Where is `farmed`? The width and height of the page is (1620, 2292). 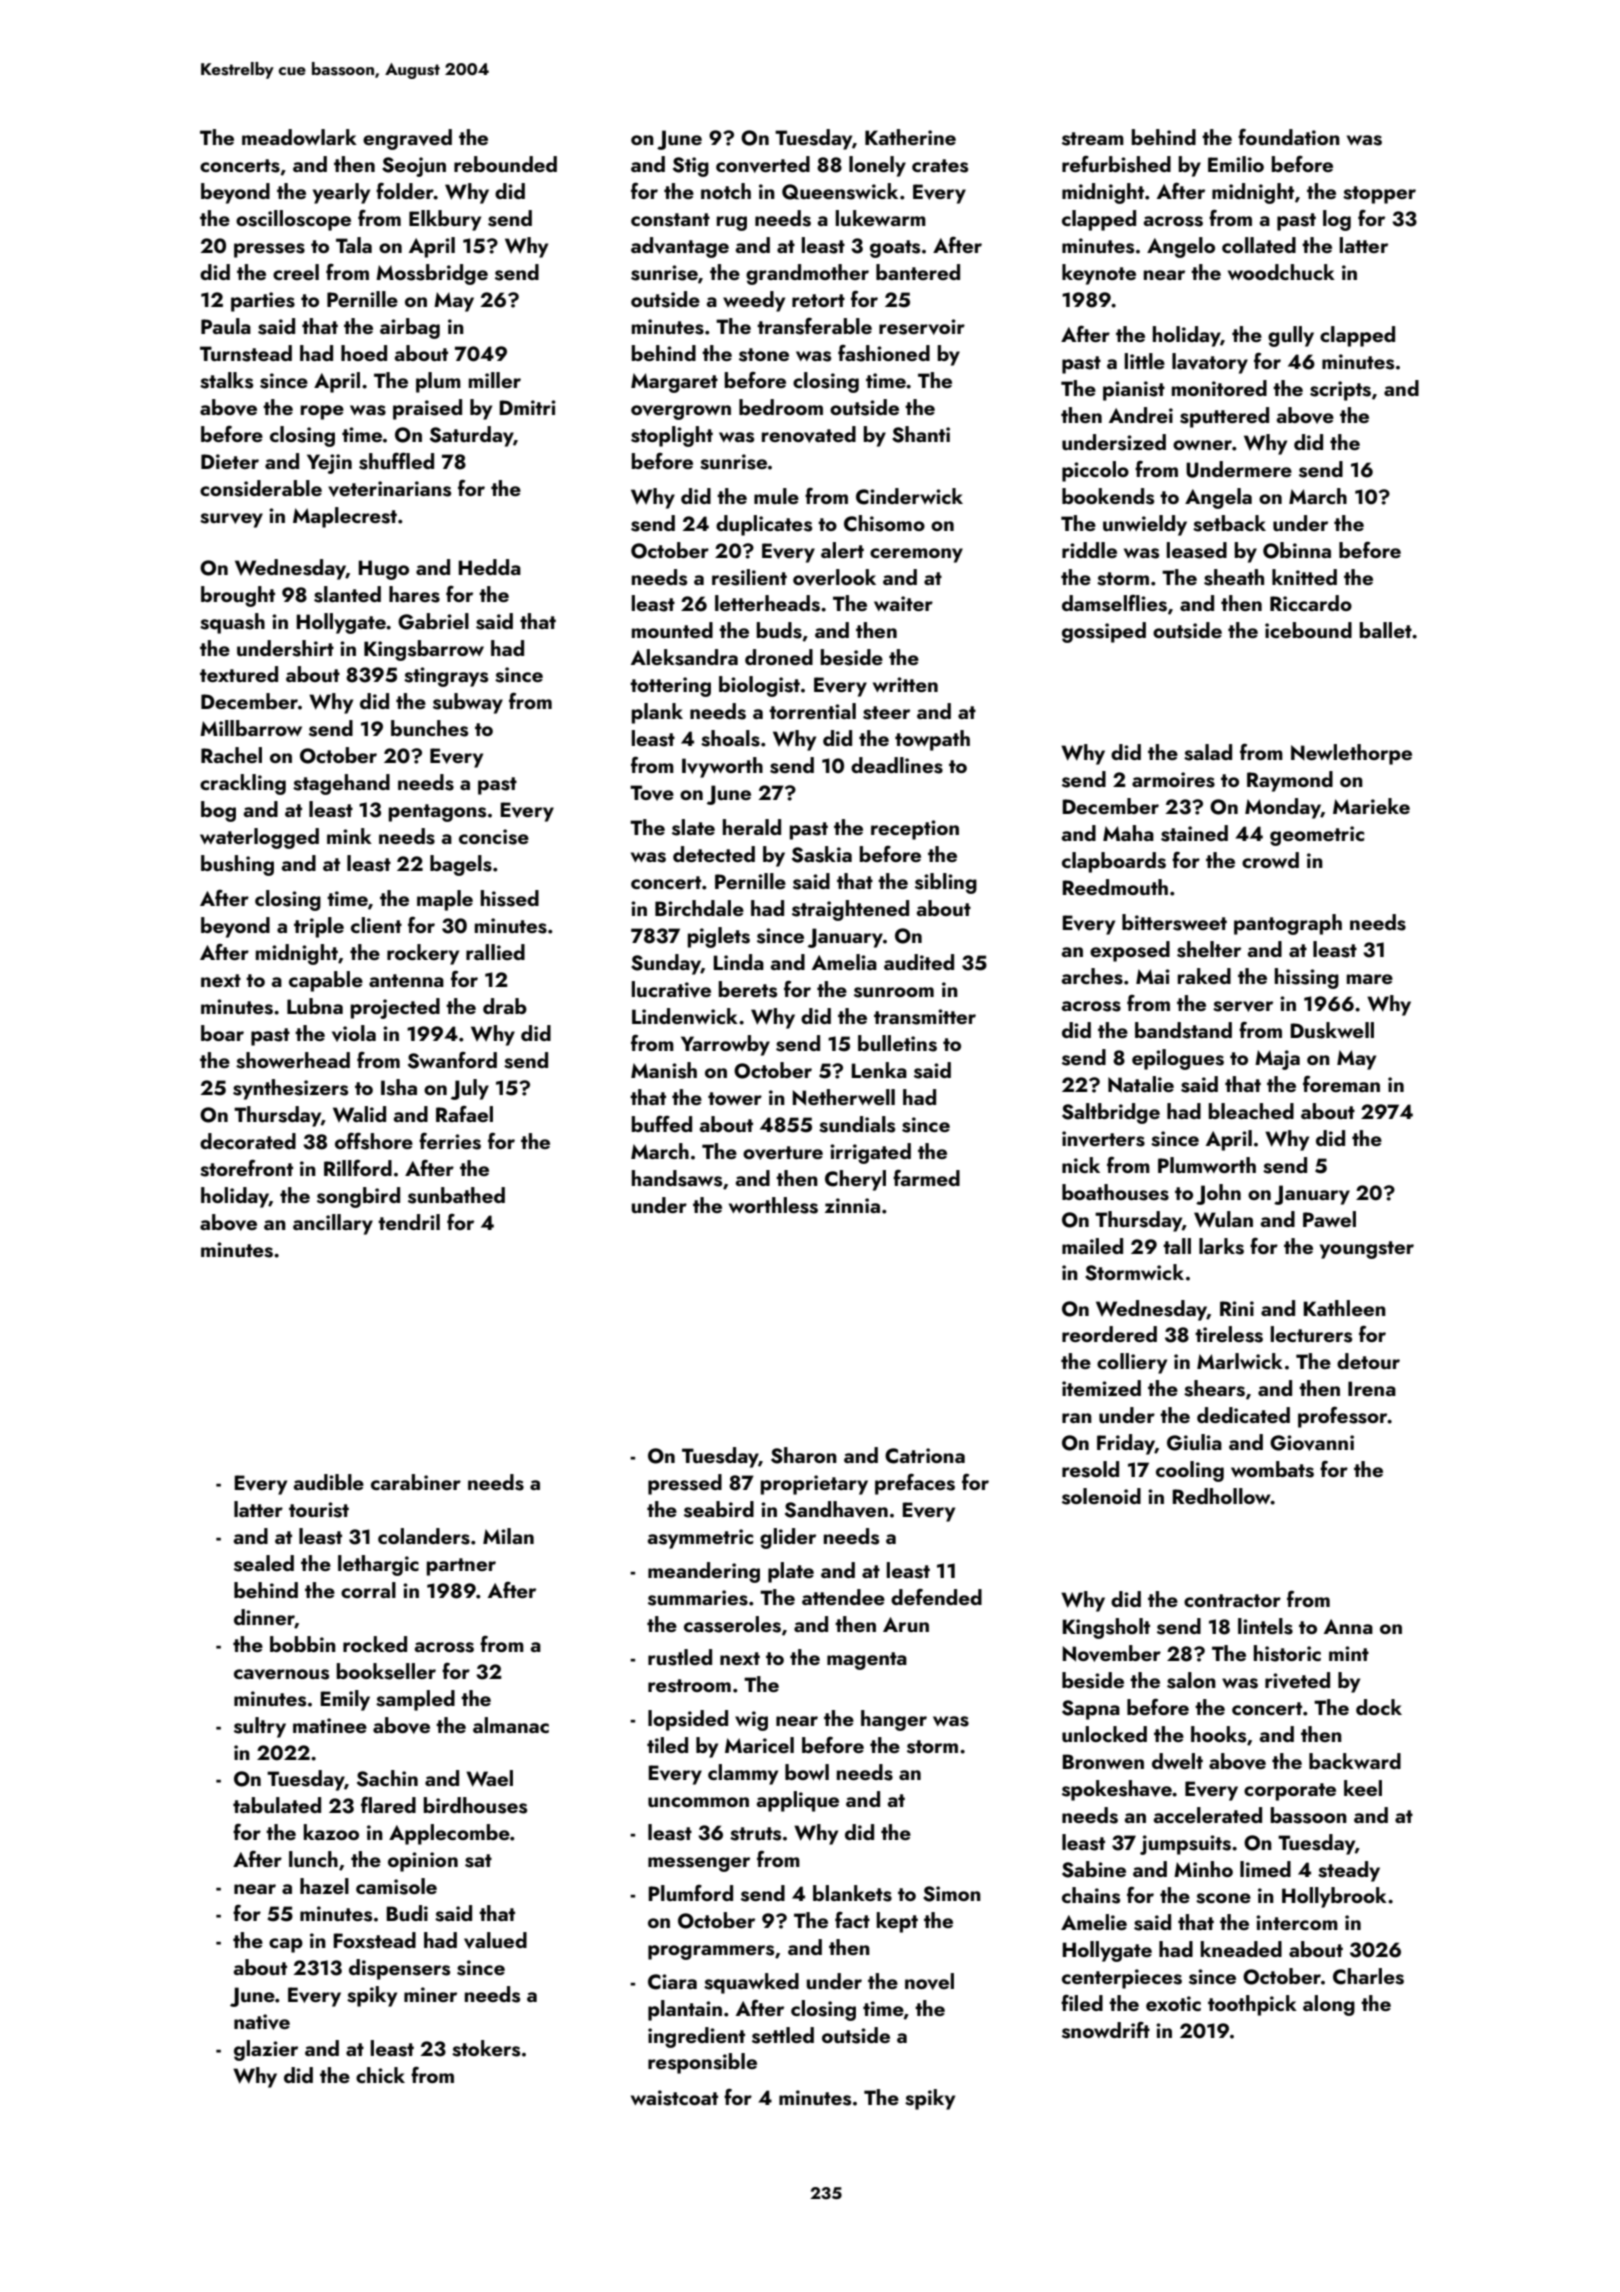 farmed is located at coordinates (926, 1177).
